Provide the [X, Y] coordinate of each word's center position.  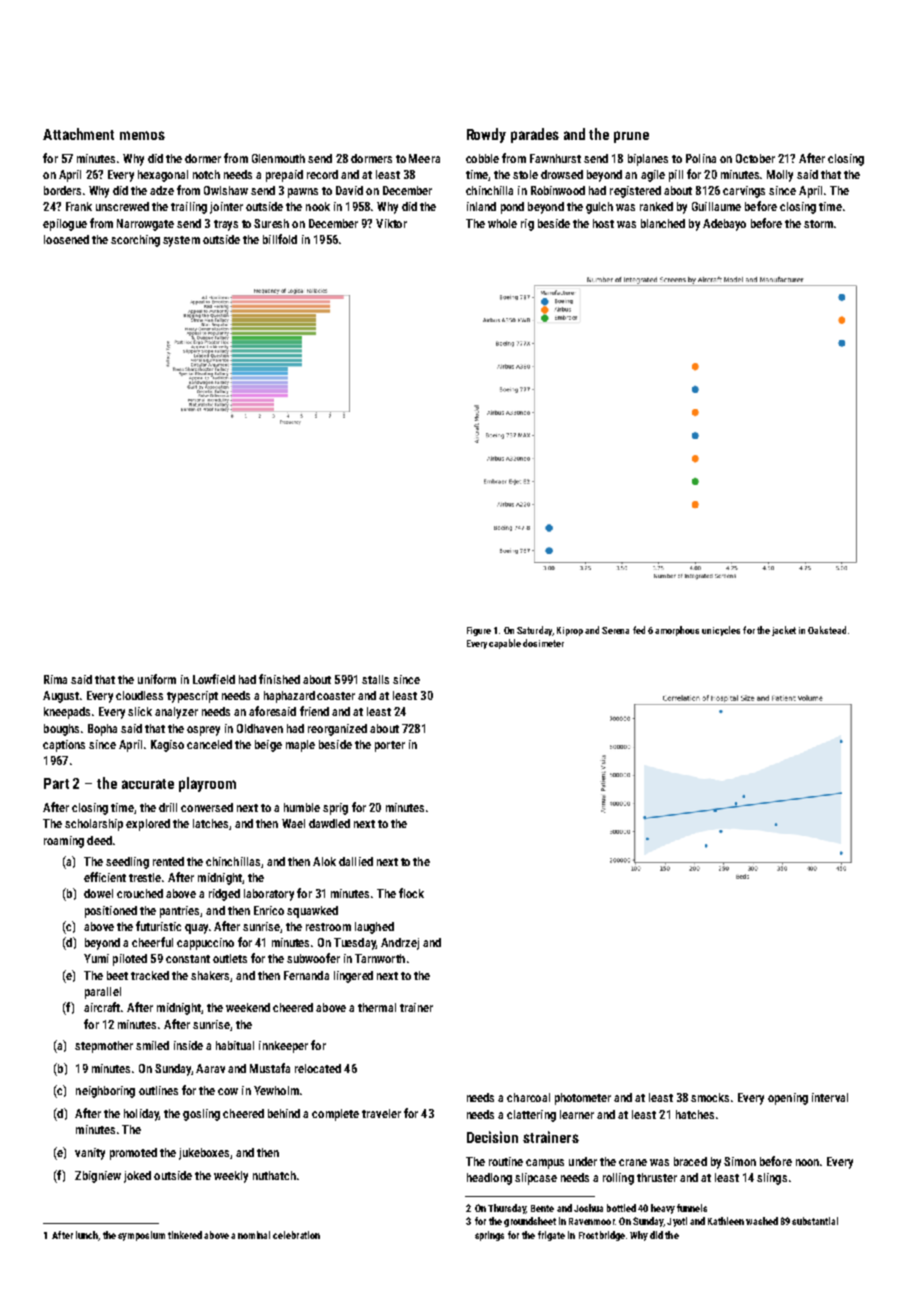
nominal [254, 1235]
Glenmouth [278, 158]
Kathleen [726, 1221]
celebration [296, 1235]
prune [631, 137]
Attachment [78, 134]
